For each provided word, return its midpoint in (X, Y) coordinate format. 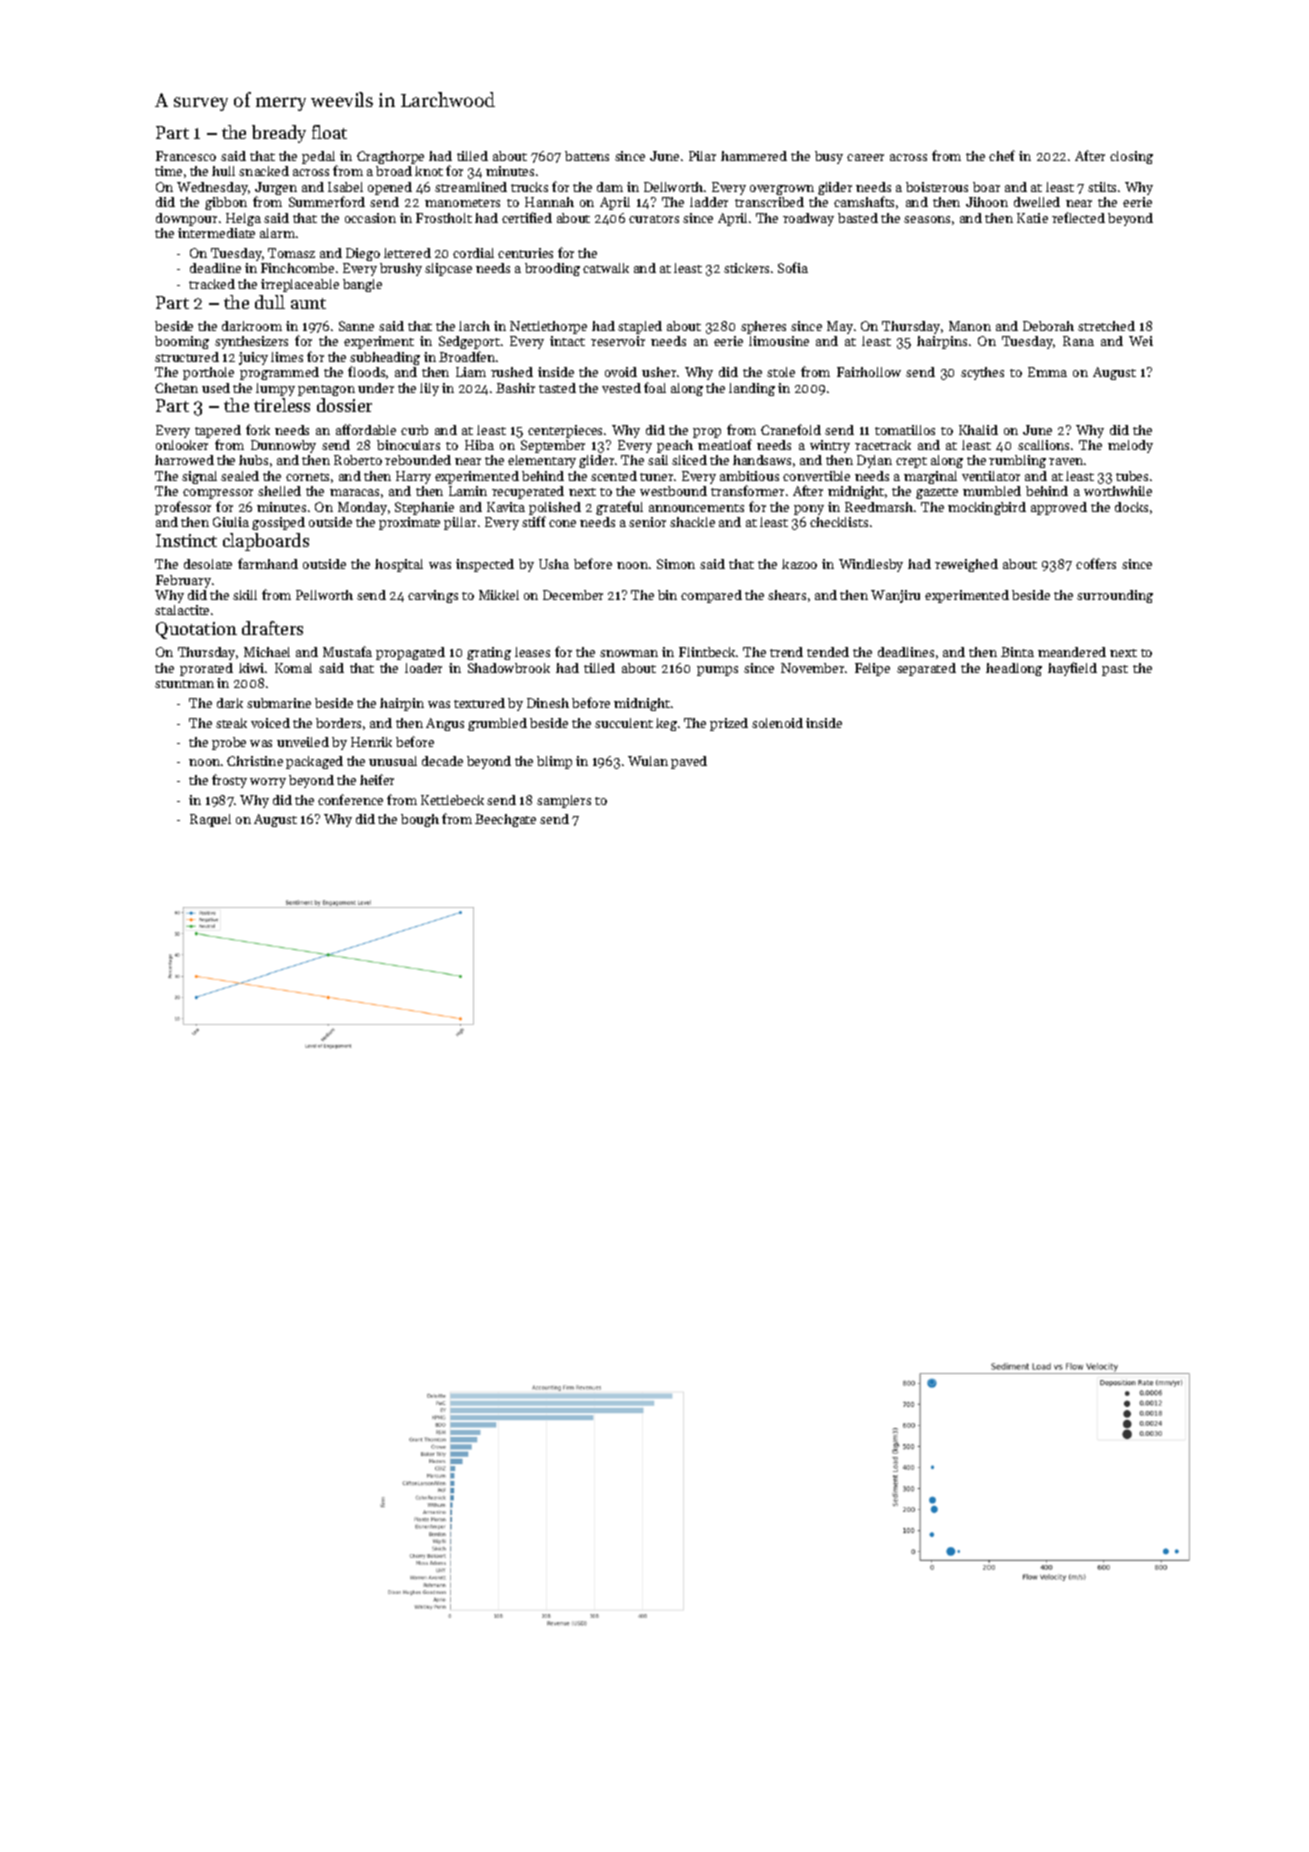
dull (270, 302)
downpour (186, 219)
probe (229, 743)
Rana (1078, 341)
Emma (1047, 372)
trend (786, 652)
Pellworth (324, 595)
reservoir (618, 341)
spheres (763, 327)
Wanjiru (895, 596)
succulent (624, 723)
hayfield (1072, 669)
